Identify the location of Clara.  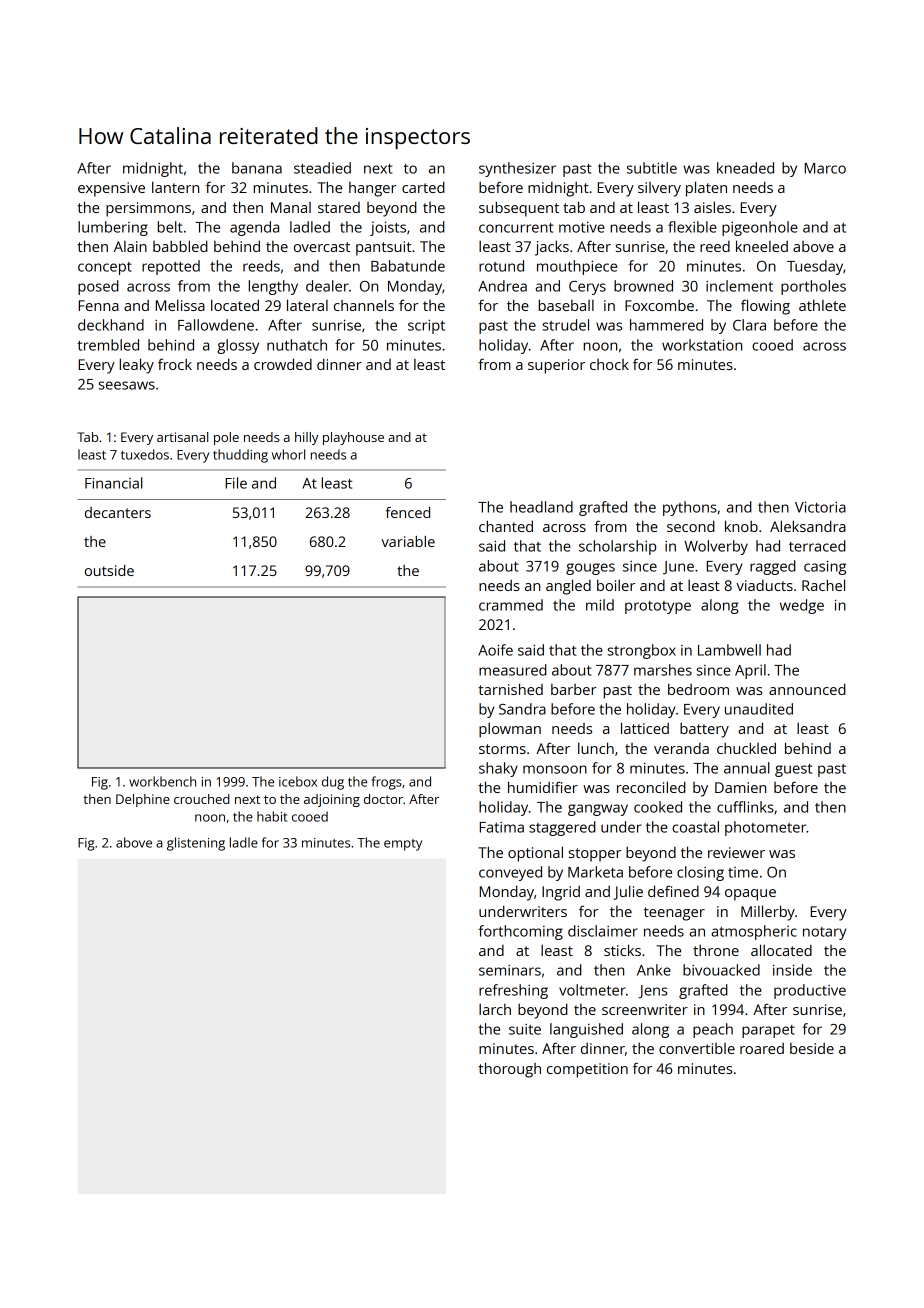
(749, 325).
